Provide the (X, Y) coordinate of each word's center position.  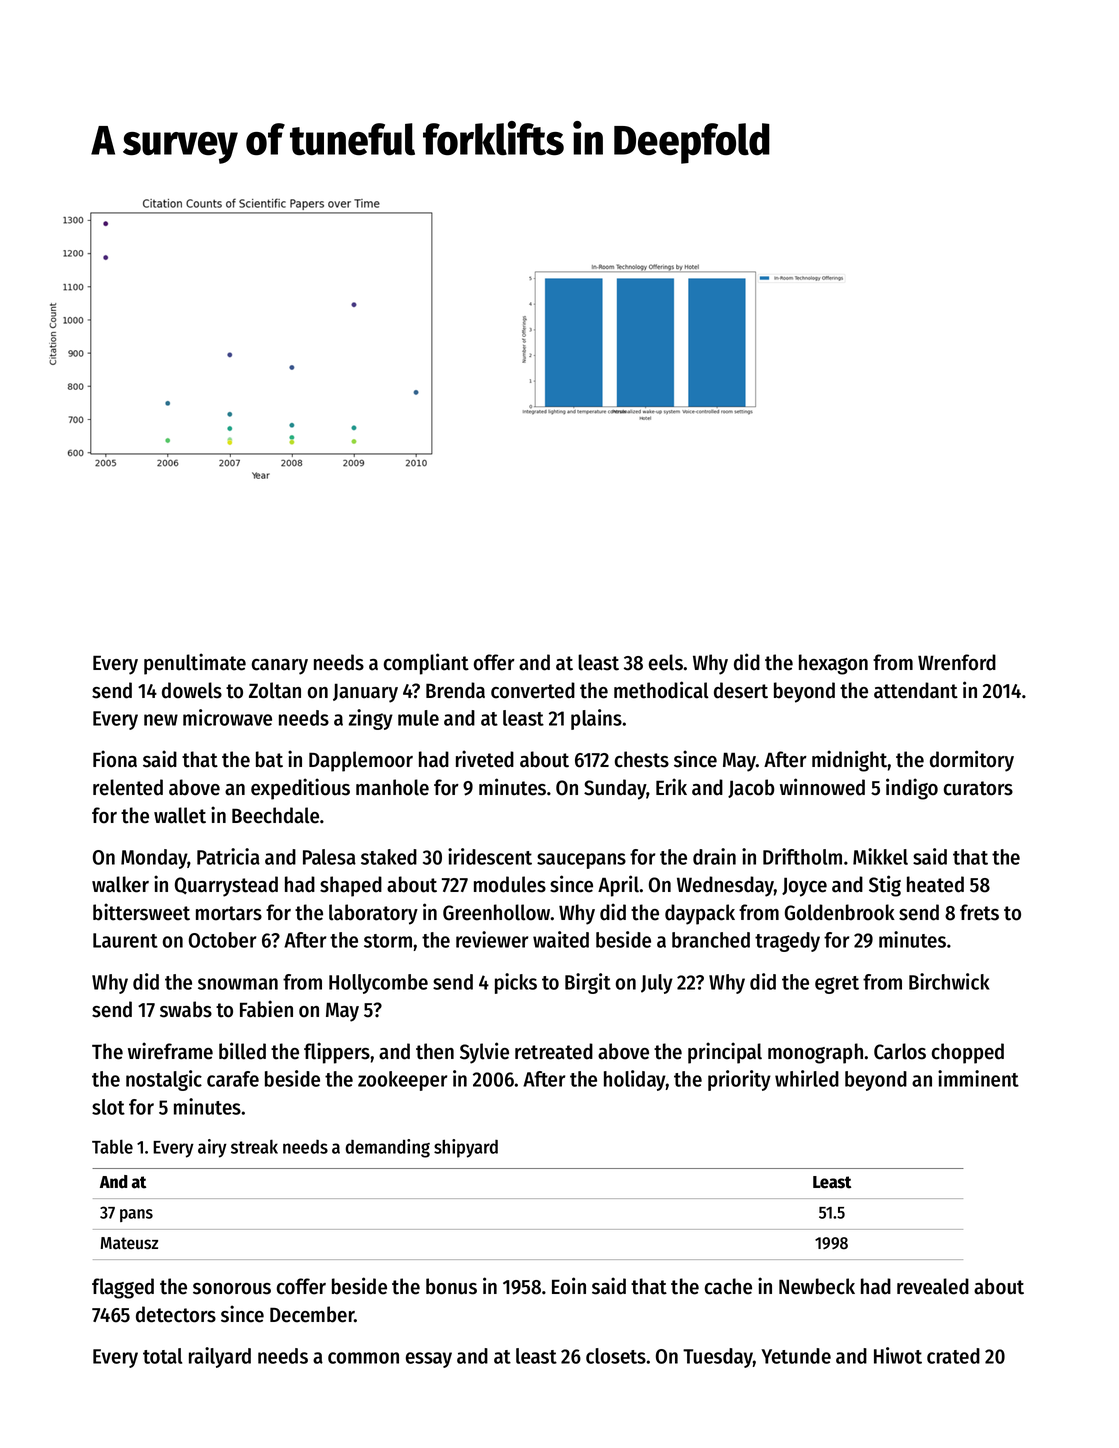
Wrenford (957, 662)
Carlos (900, 1051)
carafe (233, 1079)
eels (666, 662)
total (162, 1356)
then (435, 1051)
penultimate (195, 664)
